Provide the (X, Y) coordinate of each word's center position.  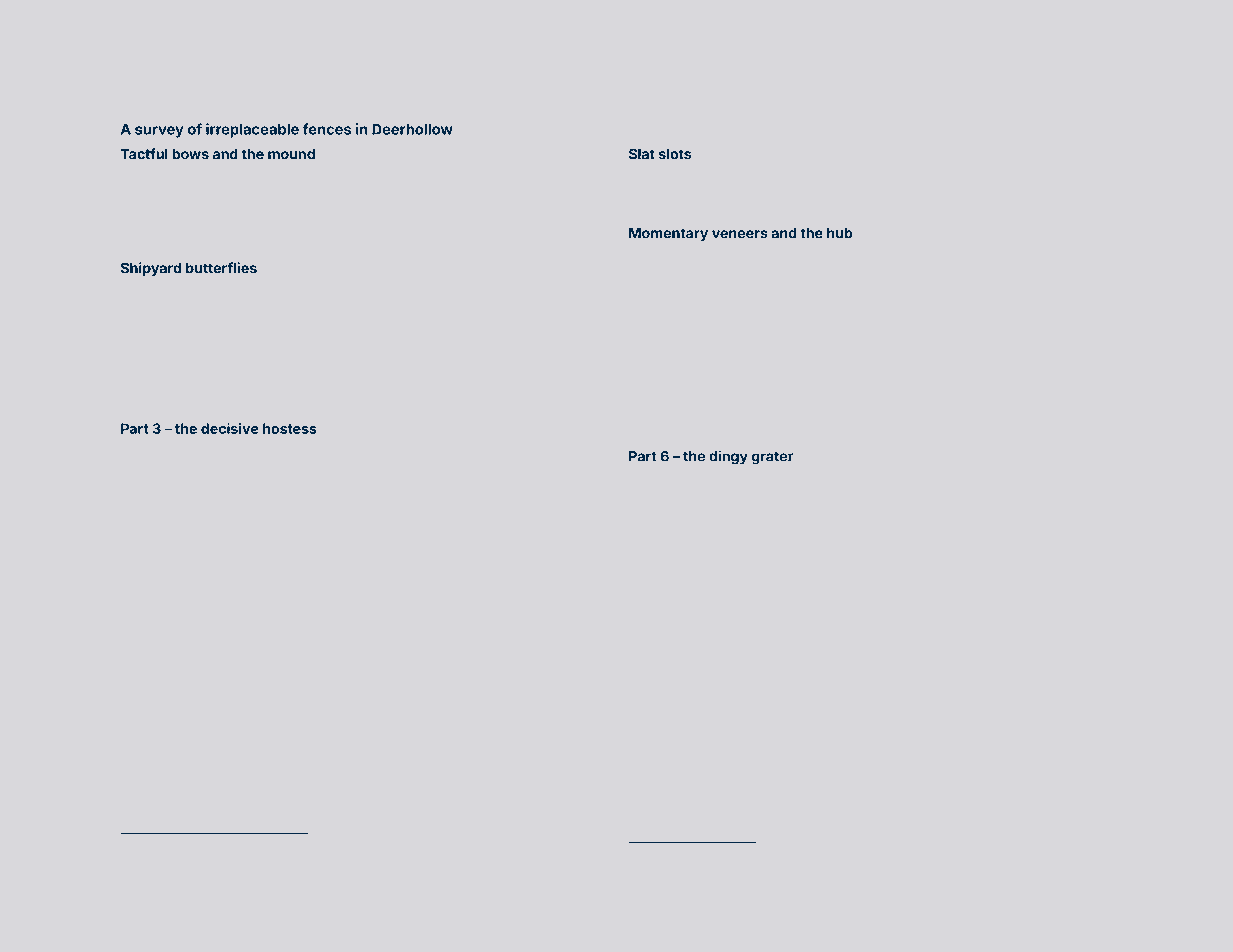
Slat (642, 154)
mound (291, 154)
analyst (767, 533)
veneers (740, 234)
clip (999, 197)
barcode (158, 299)
